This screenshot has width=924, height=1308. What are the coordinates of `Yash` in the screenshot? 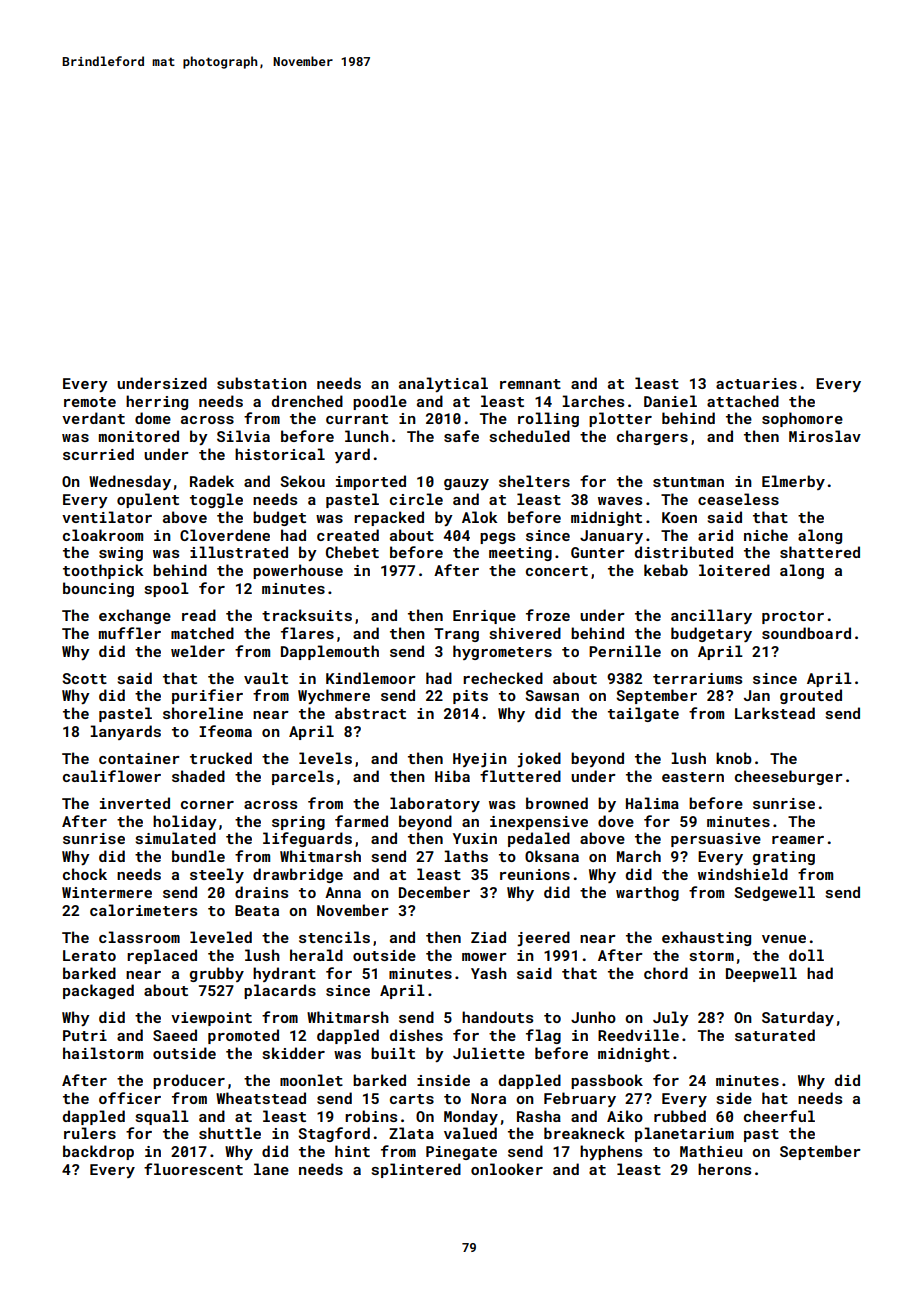 It's located at (489, 973).
